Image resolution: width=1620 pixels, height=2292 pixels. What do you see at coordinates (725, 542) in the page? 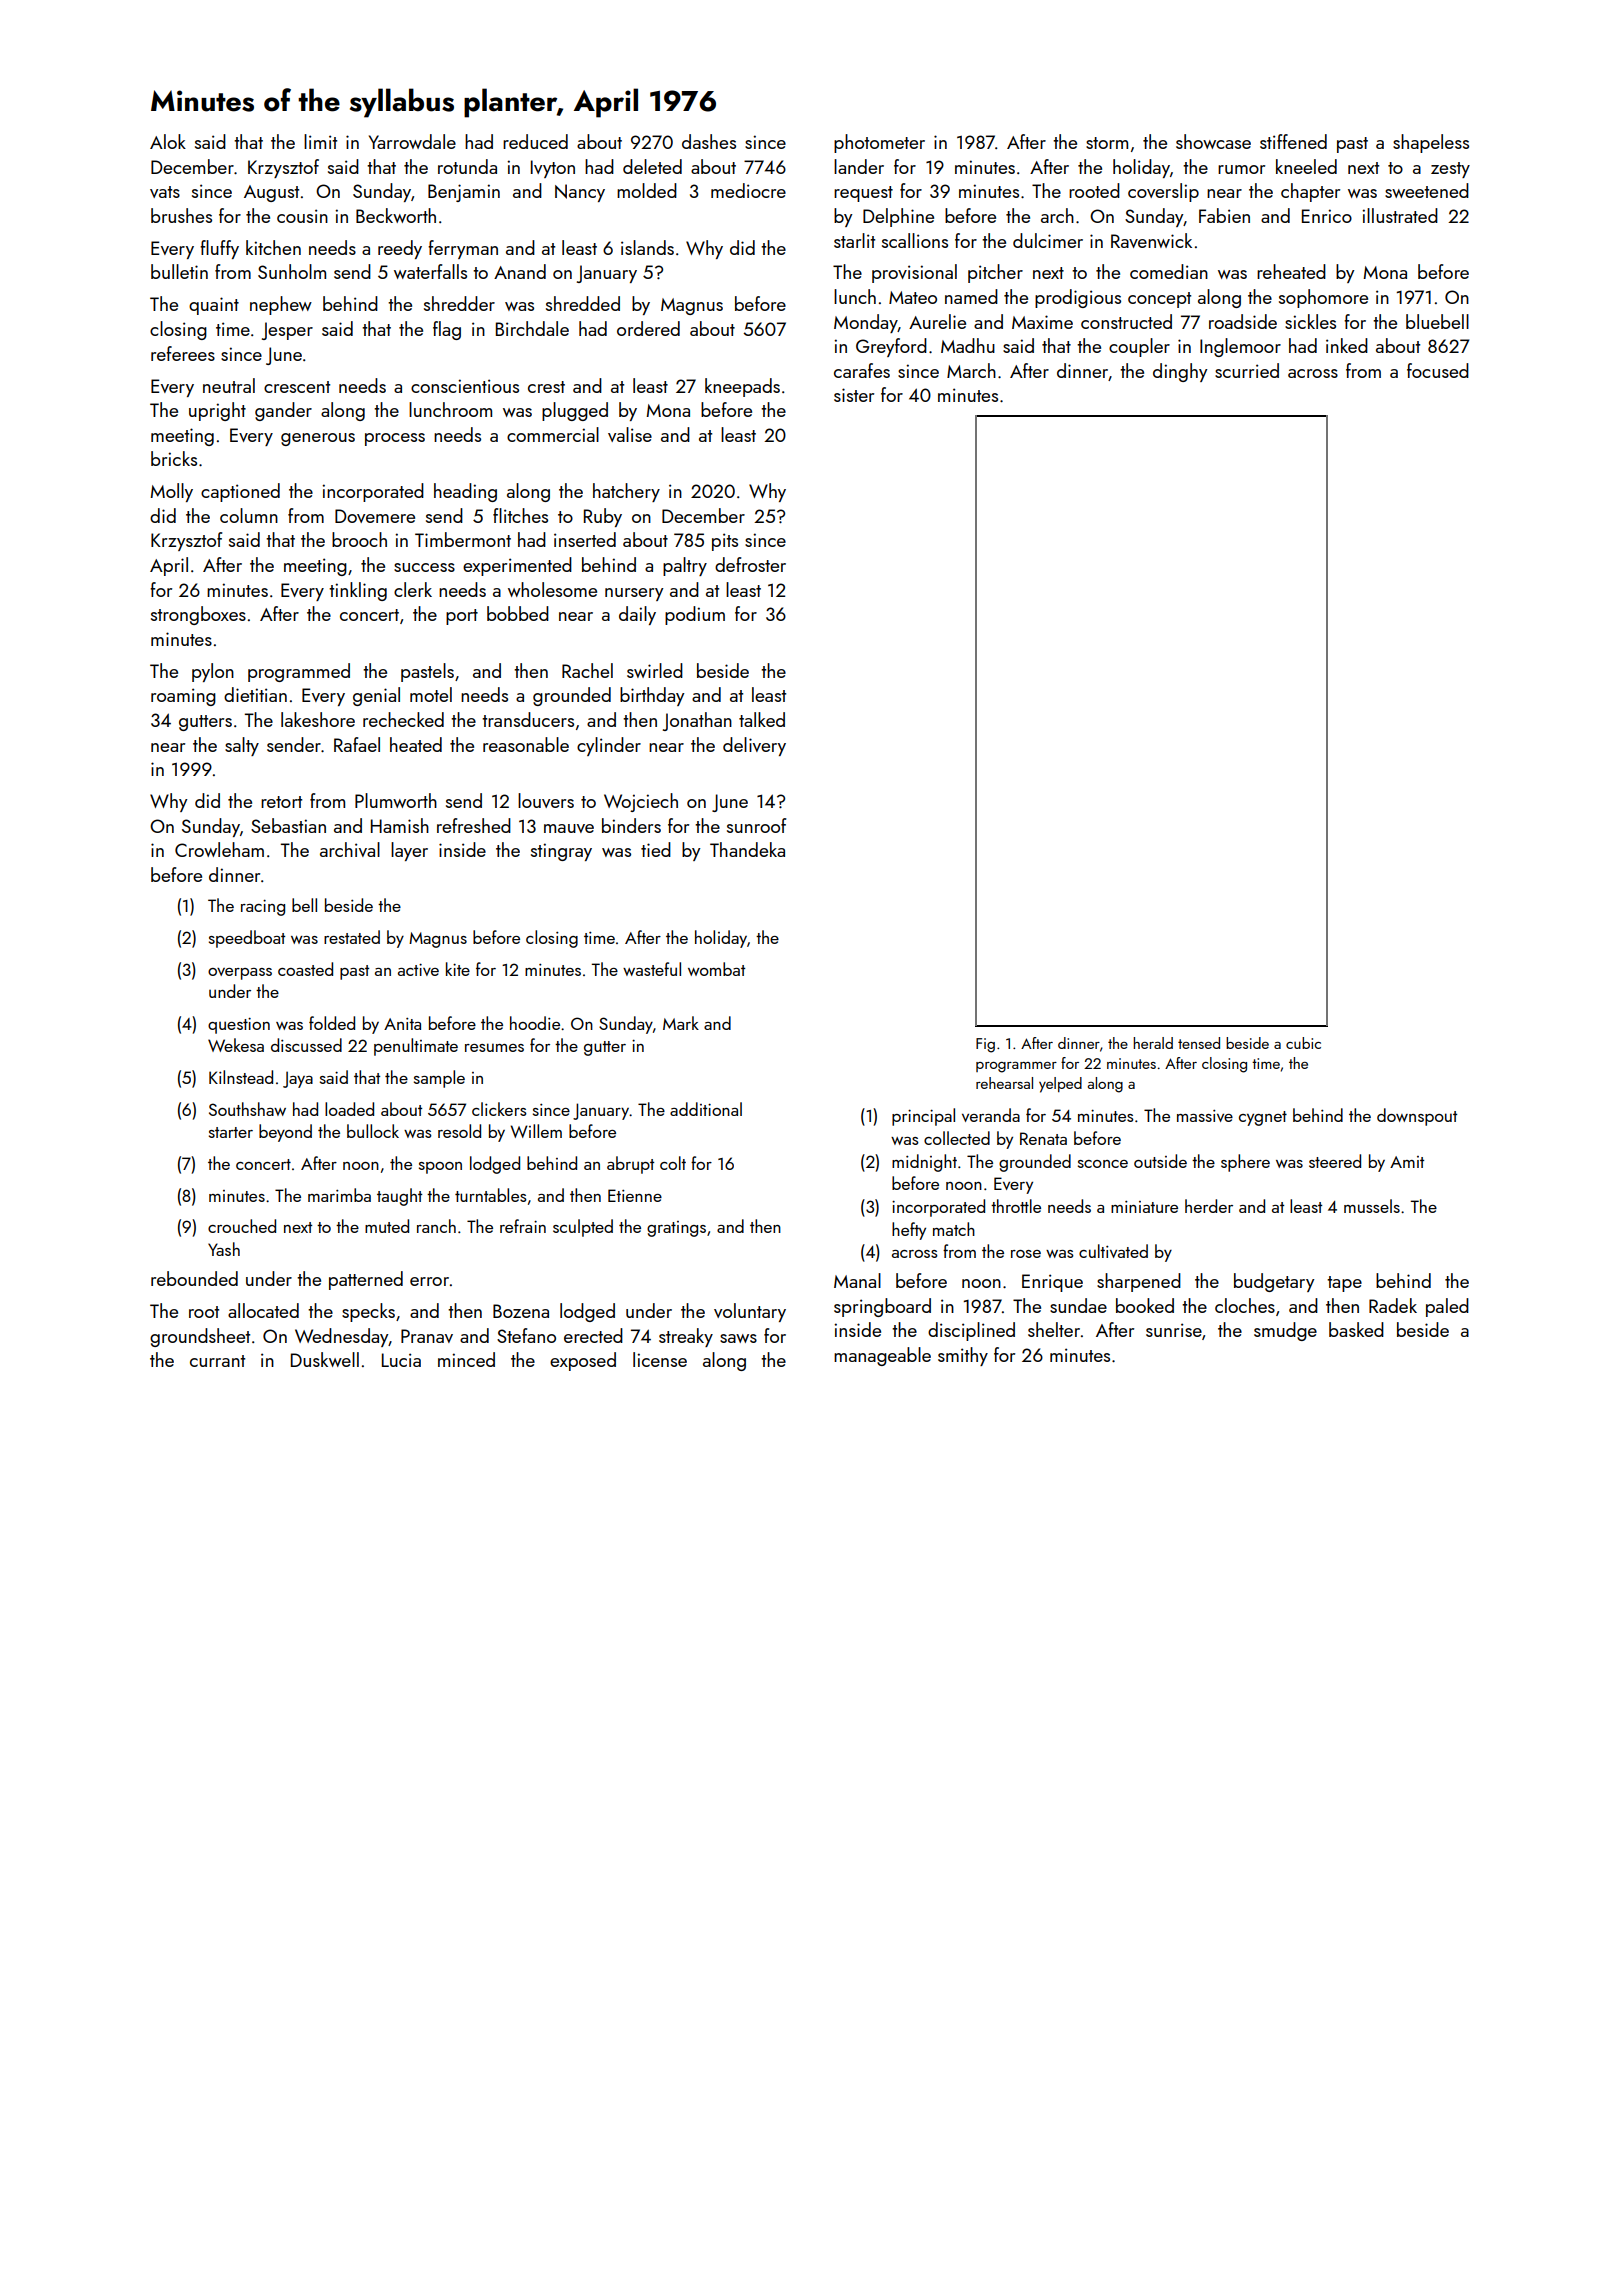
I see `pits` at bounding box center [725, 542].
